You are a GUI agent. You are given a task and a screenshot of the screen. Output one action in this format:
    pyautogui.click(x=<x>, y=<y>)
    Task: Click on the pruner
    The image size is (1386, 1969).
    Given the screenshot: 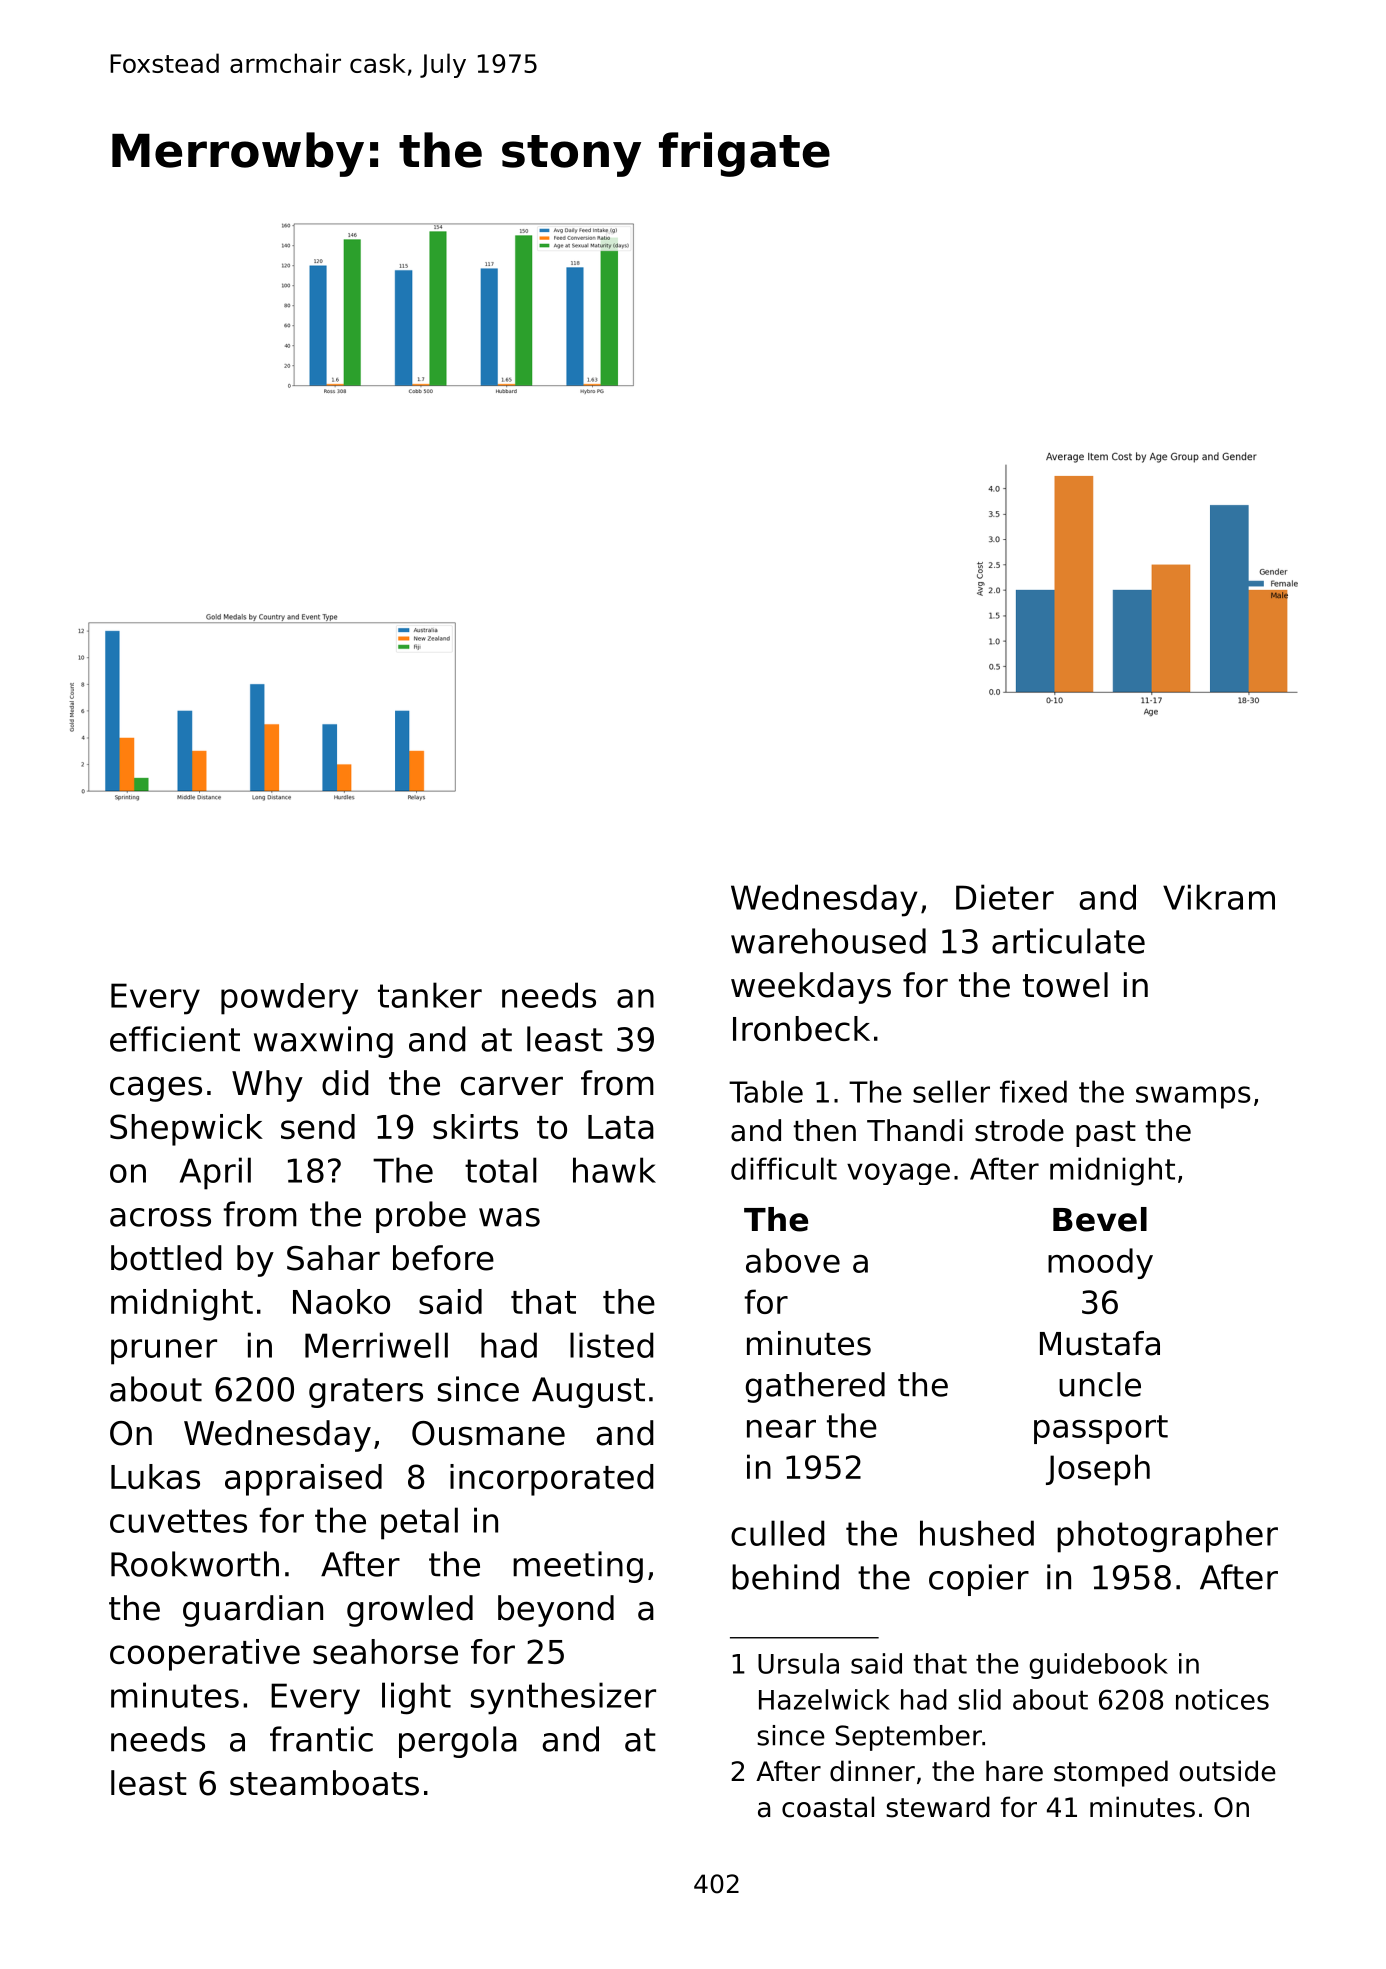 What is the action you would take?
    pyautogui.click(x=164, y=1352)
